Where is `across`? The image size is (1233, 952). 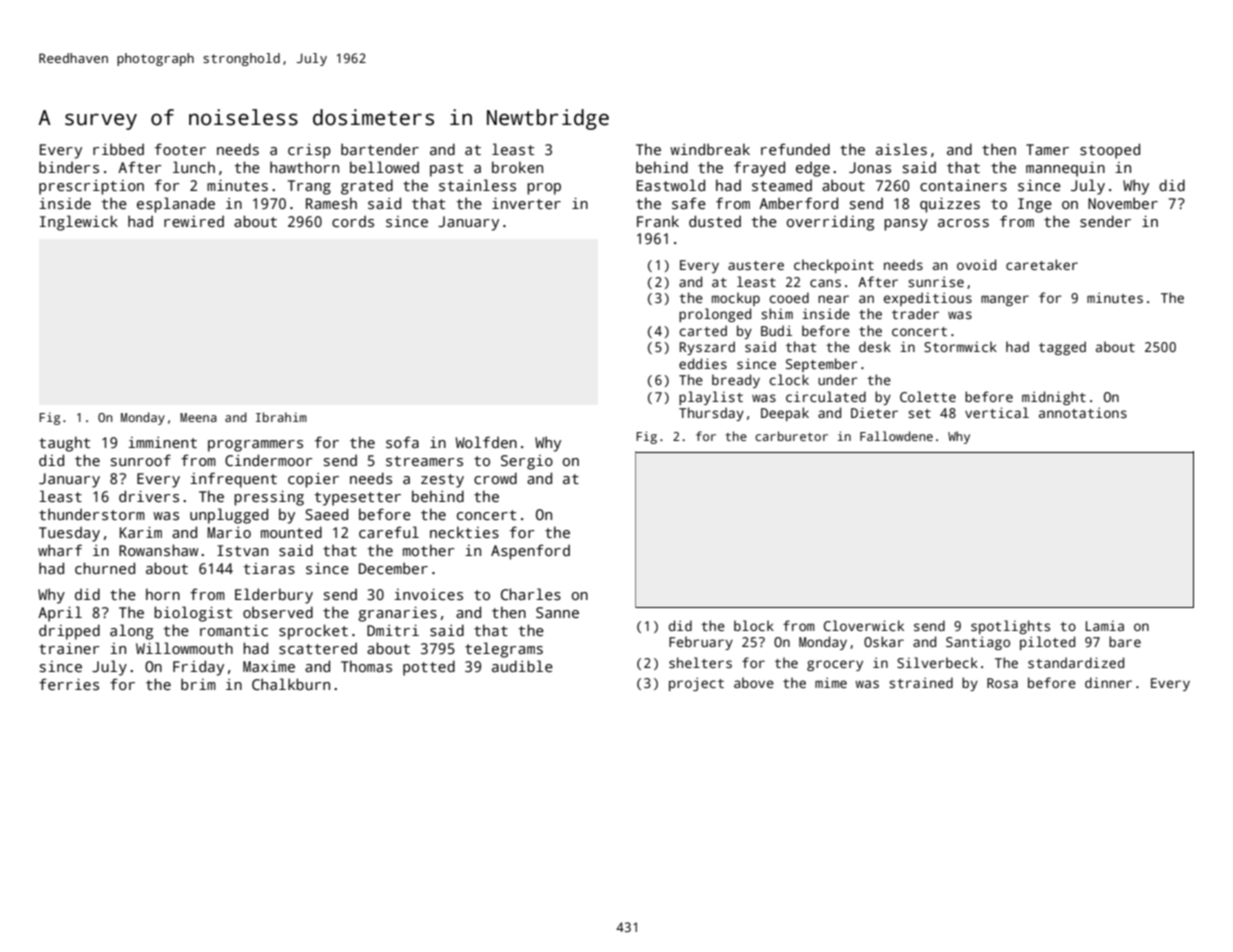 across is located at coordinates (963, 223).
